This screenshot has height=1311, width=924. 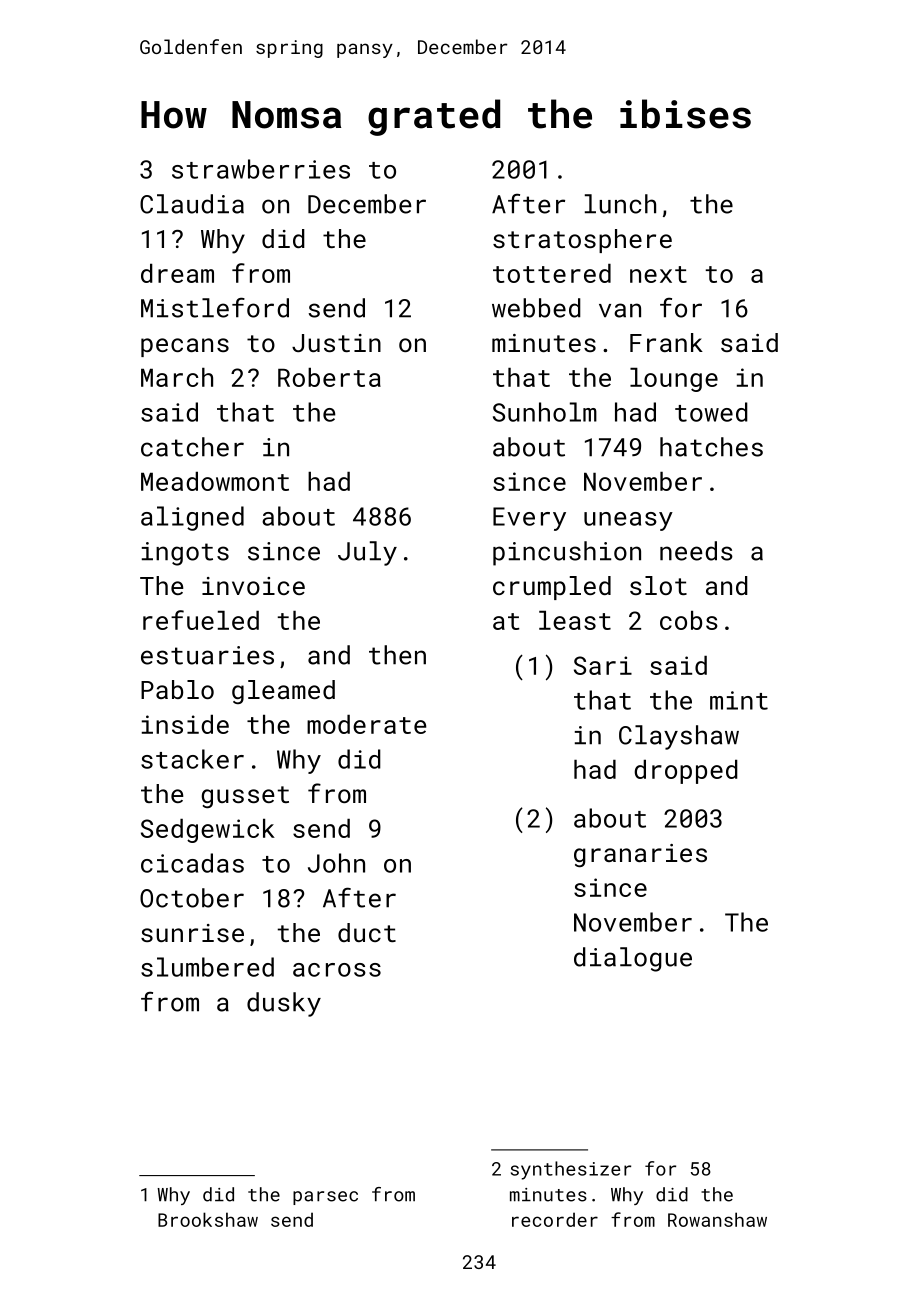 What do you see at coordinates (620, 204) in the screenshot?
I see `lunch` at bounding box center [620, 204].
